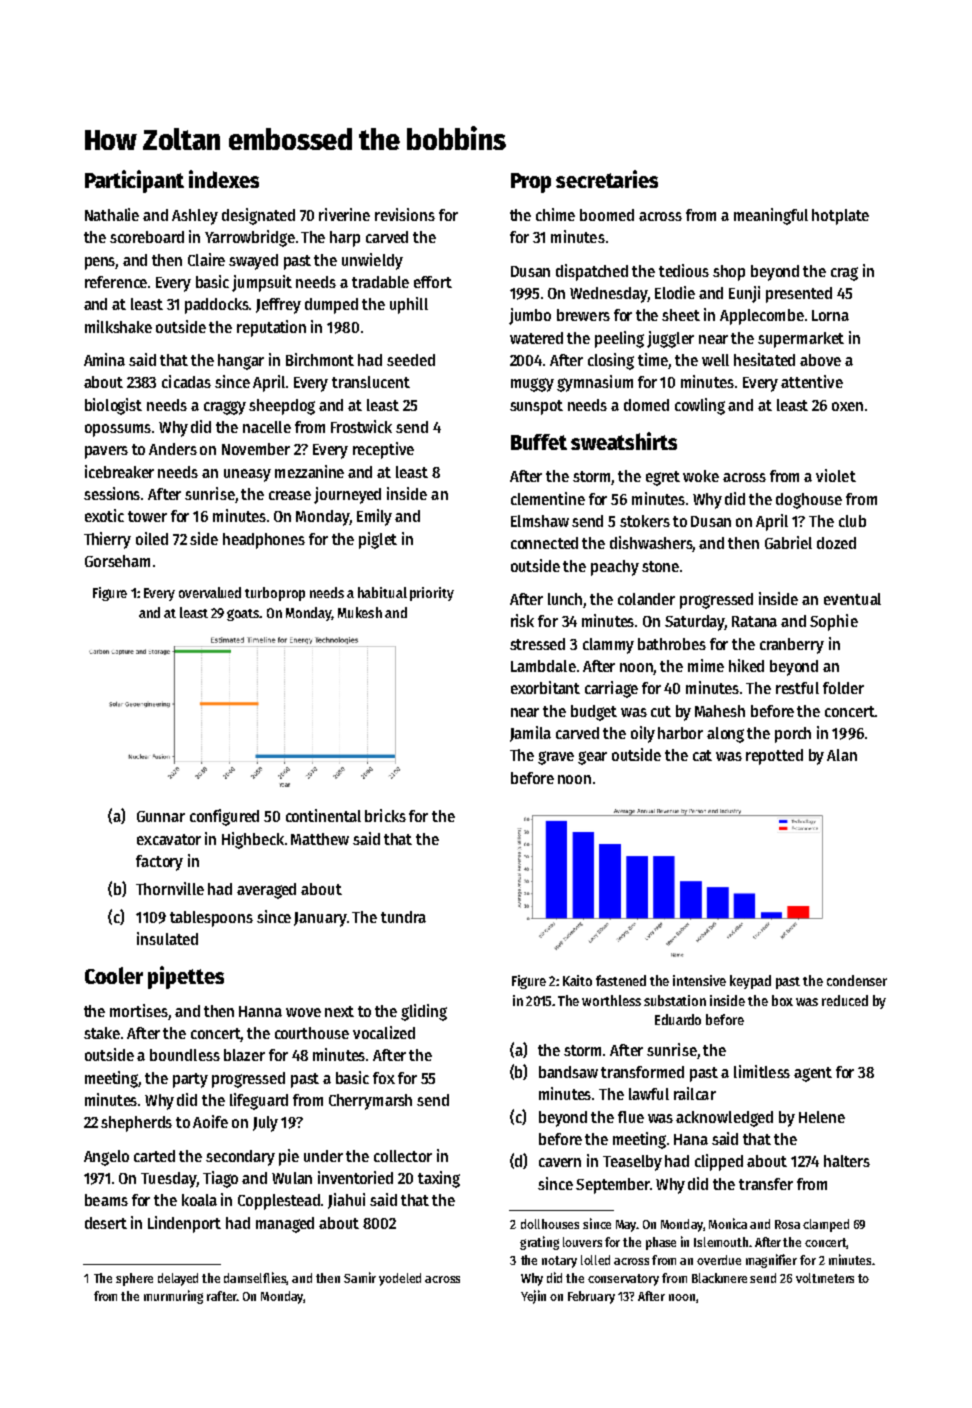 Image resolution: width=972 pixels, height=1408 pixels. What do you see at coordinates (607, 215) in the document?
I see `boomed` at bounding box center [607, 215].
